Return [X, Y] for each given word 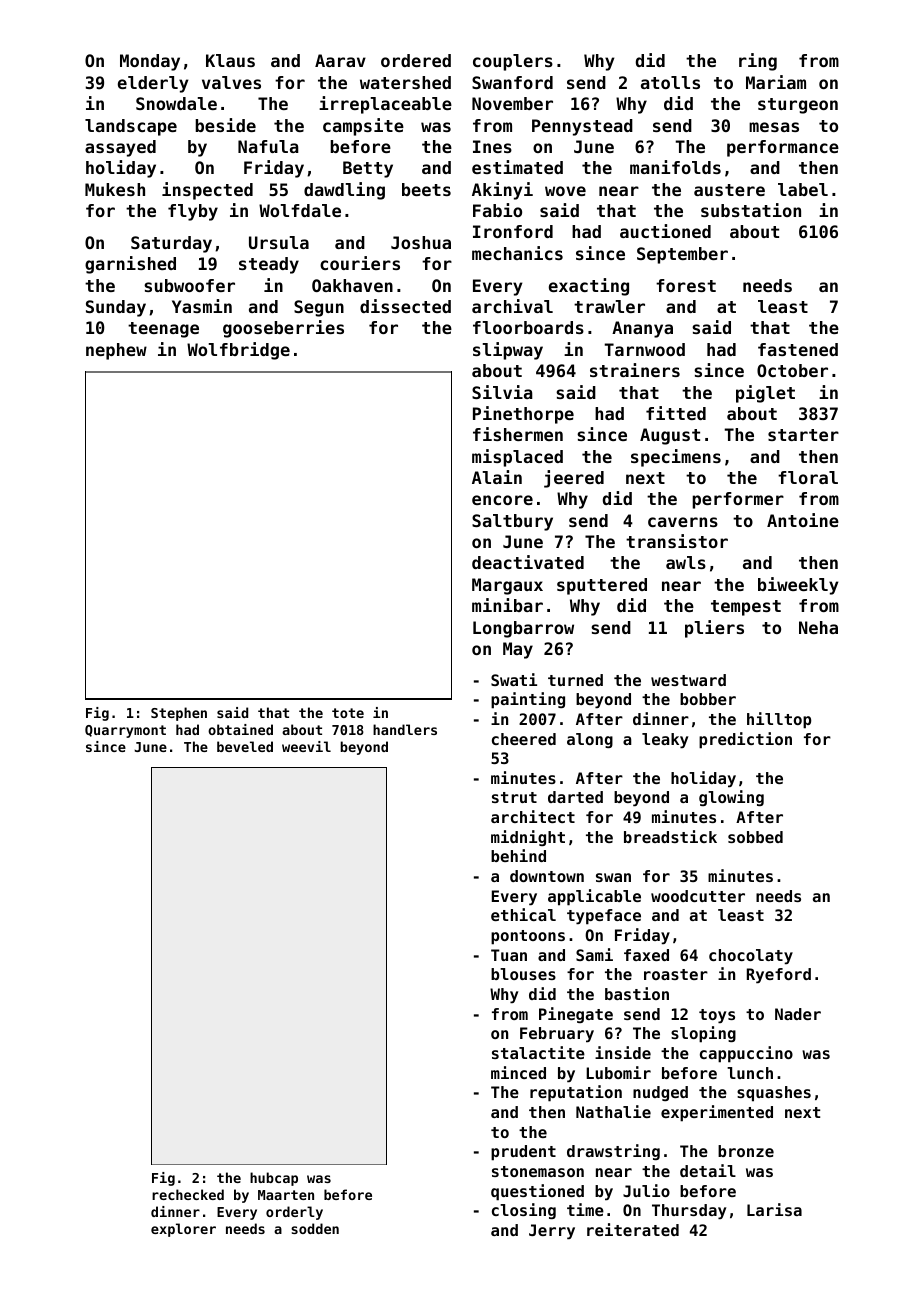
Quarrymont [125, 731]
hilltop [779, 720]
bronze [746, 1151]
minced [518, 1072]
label [803, 189]
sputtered [602, 586]
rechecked [188, 1194]
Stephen [179, 714]
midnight [528, 838]
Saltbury [512, 522]
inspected [207, 191]
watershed [405, 82]
